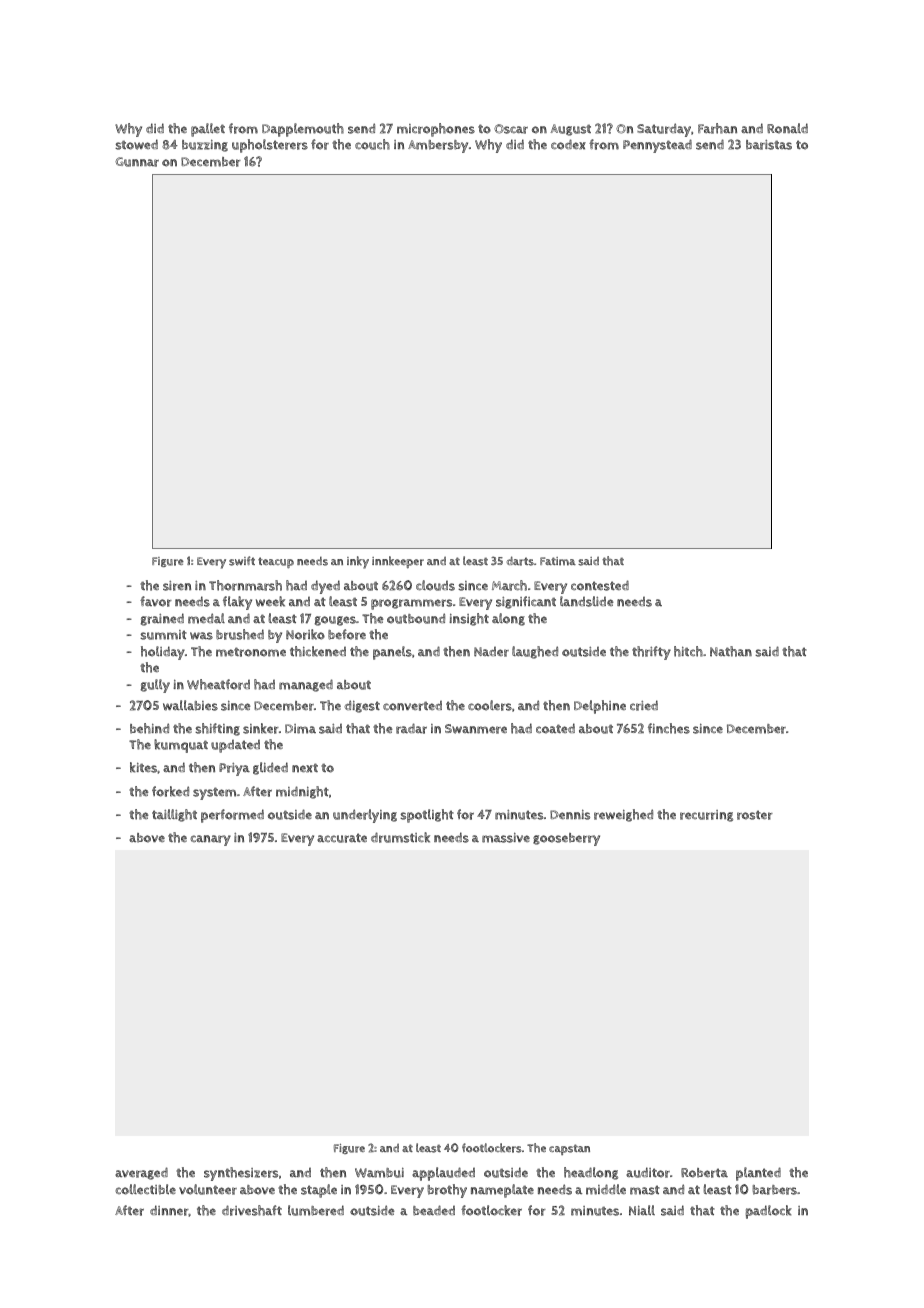 This screenshot has height=1308, width=924. I want to click on next, so click(305, 768).
